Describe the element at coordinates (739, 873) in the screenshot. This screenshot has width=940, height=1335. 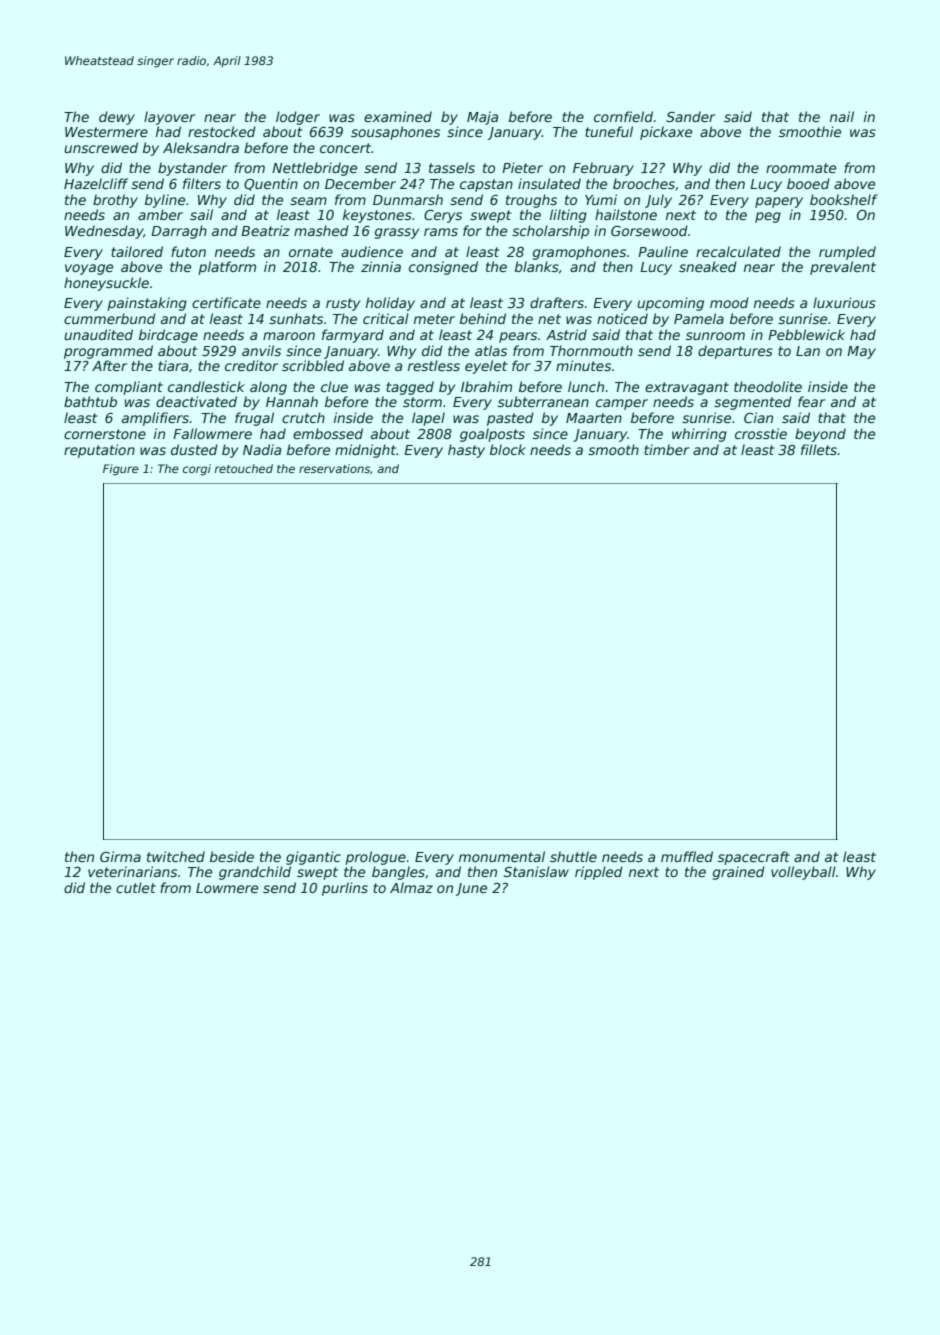
I see `grained` at that location.
